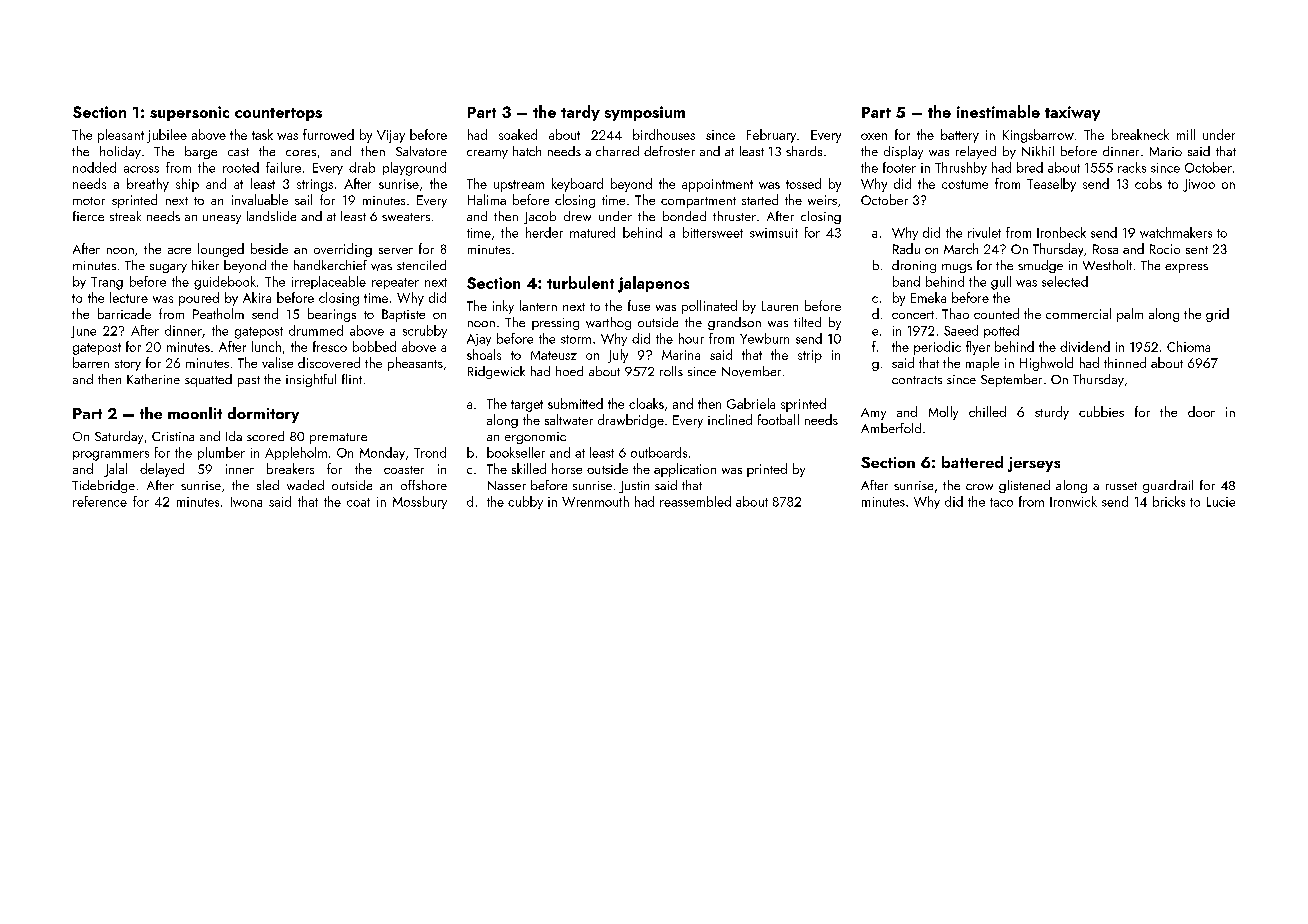 This screenshot has height=924, width=1308. What do you see at coordinates (519, 186) in the screenshot?
I see `upstream` at bounding box center [519, 186].
